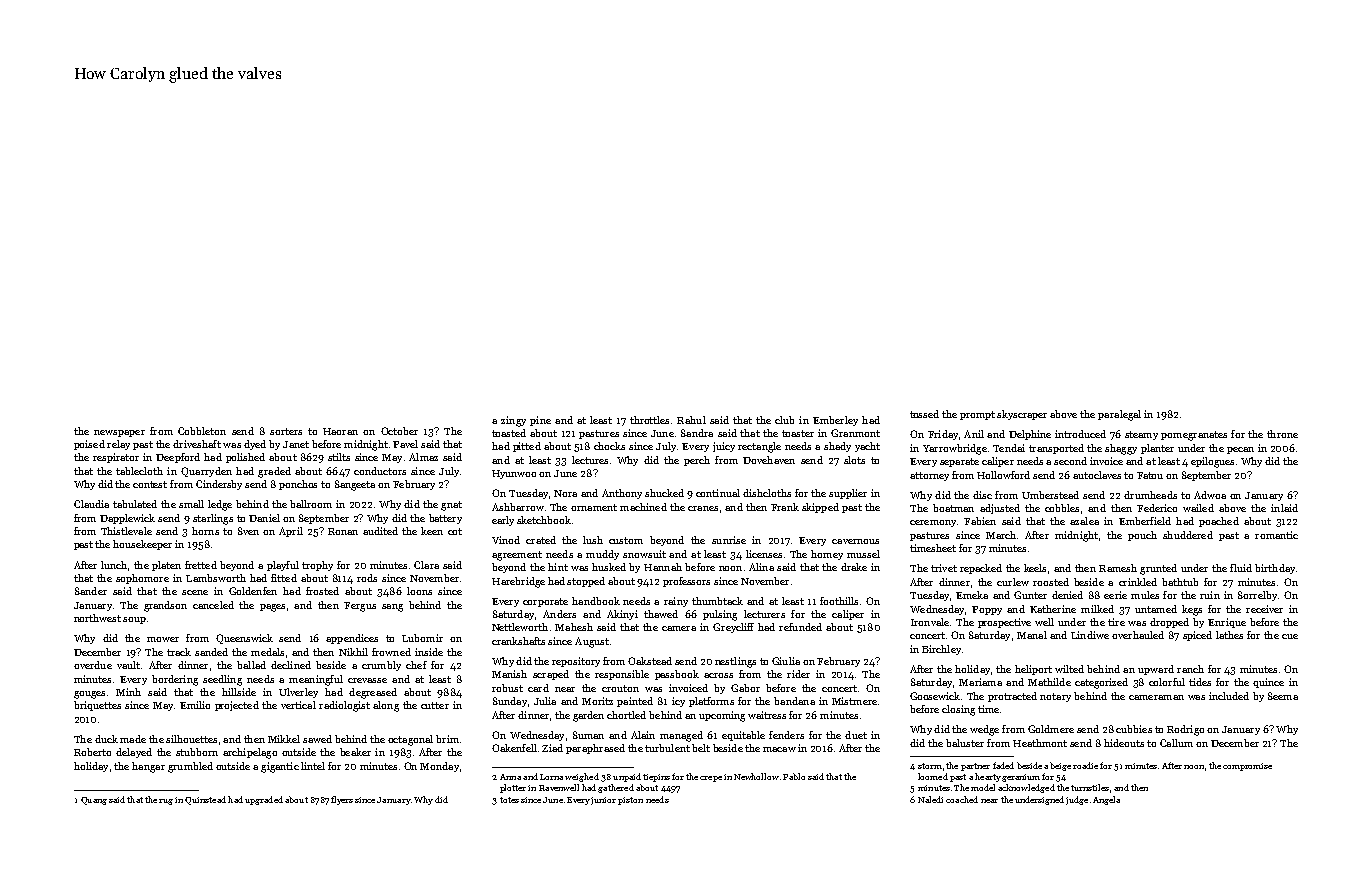 The height and width of the screenshot is (887, 1372). What do you see at coordinates (759, 447) in the screenshot?
I see `rectangle` at bounding box center [759, 447].
